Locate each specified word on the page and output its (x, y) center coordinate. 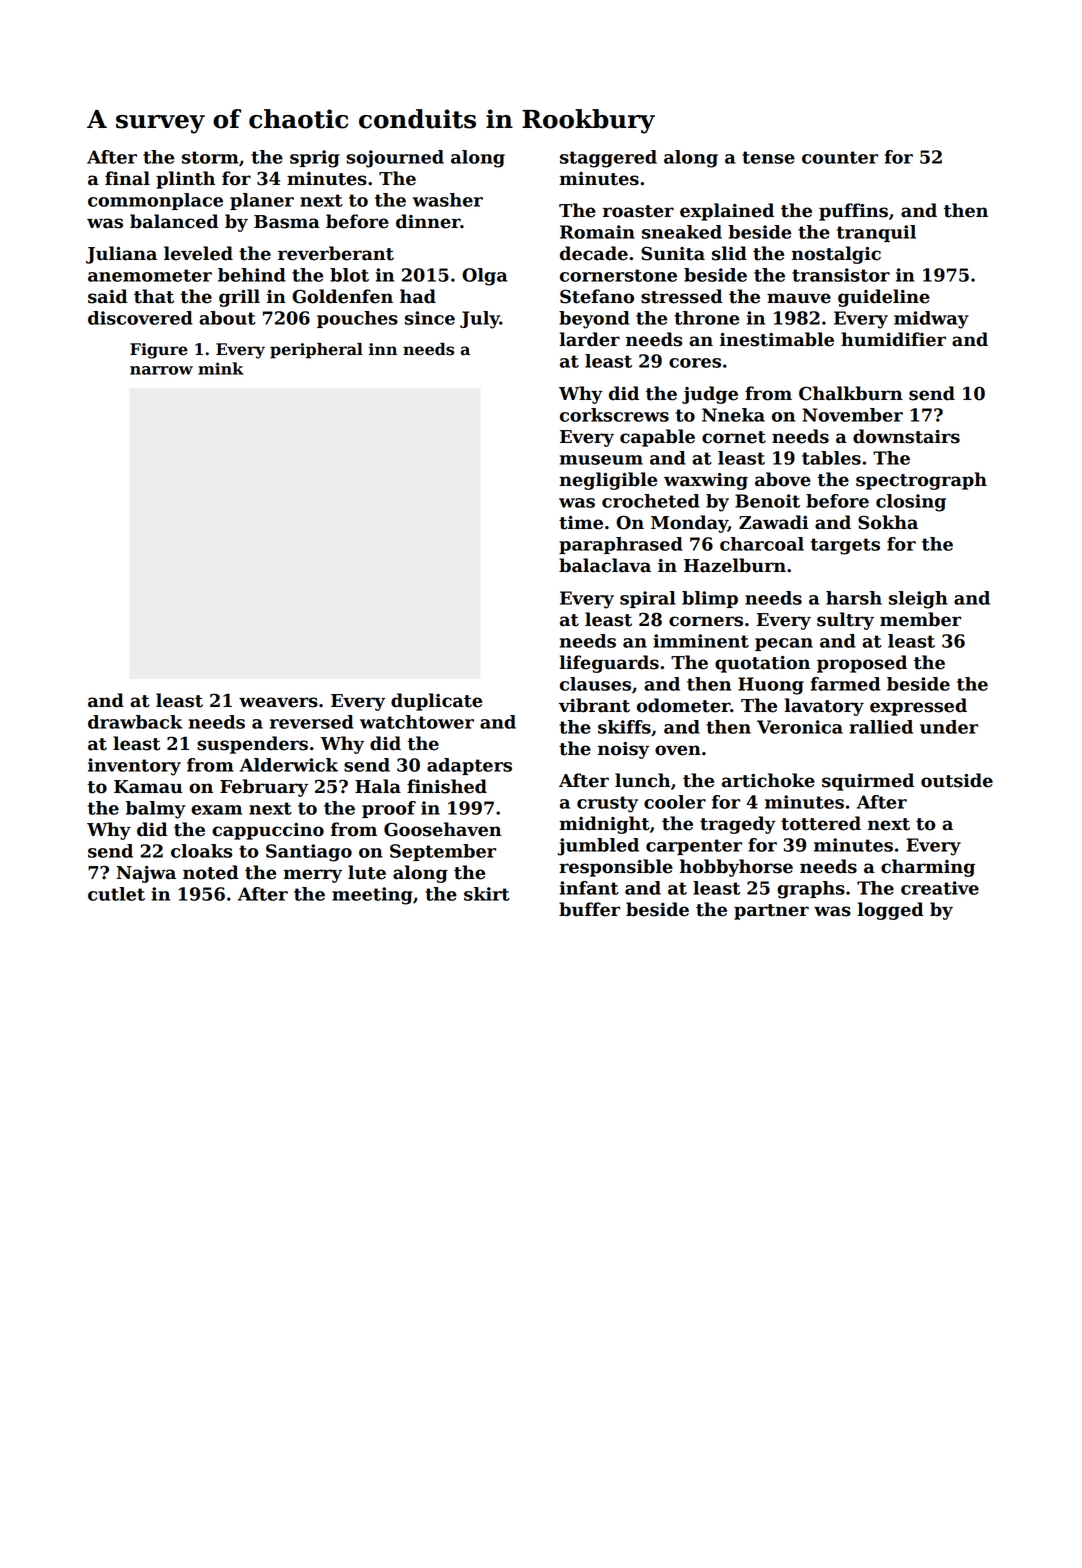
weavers (278, 702)
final (127, 178)
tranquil (876, 233)
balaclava (605, 565)
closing (911, 503)
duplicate (436, 702)
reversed (312, 722)
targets (845, 546)
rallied (881, 727)
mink (221, 368)
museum (601, 460)
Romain (597, 232)
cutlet (116, 894)
